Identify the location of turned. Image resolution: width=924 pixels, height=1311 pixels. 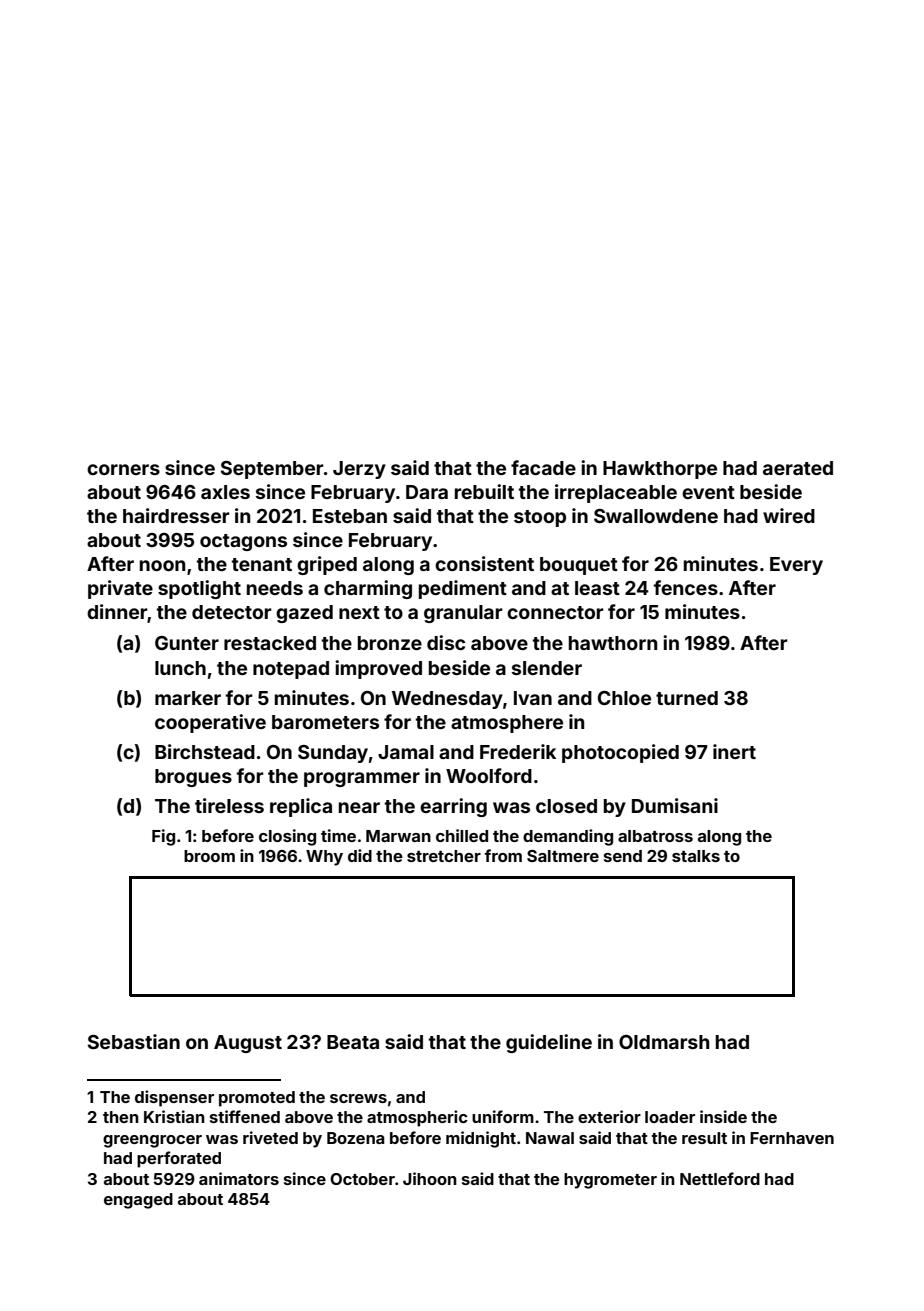
(687, 698).
